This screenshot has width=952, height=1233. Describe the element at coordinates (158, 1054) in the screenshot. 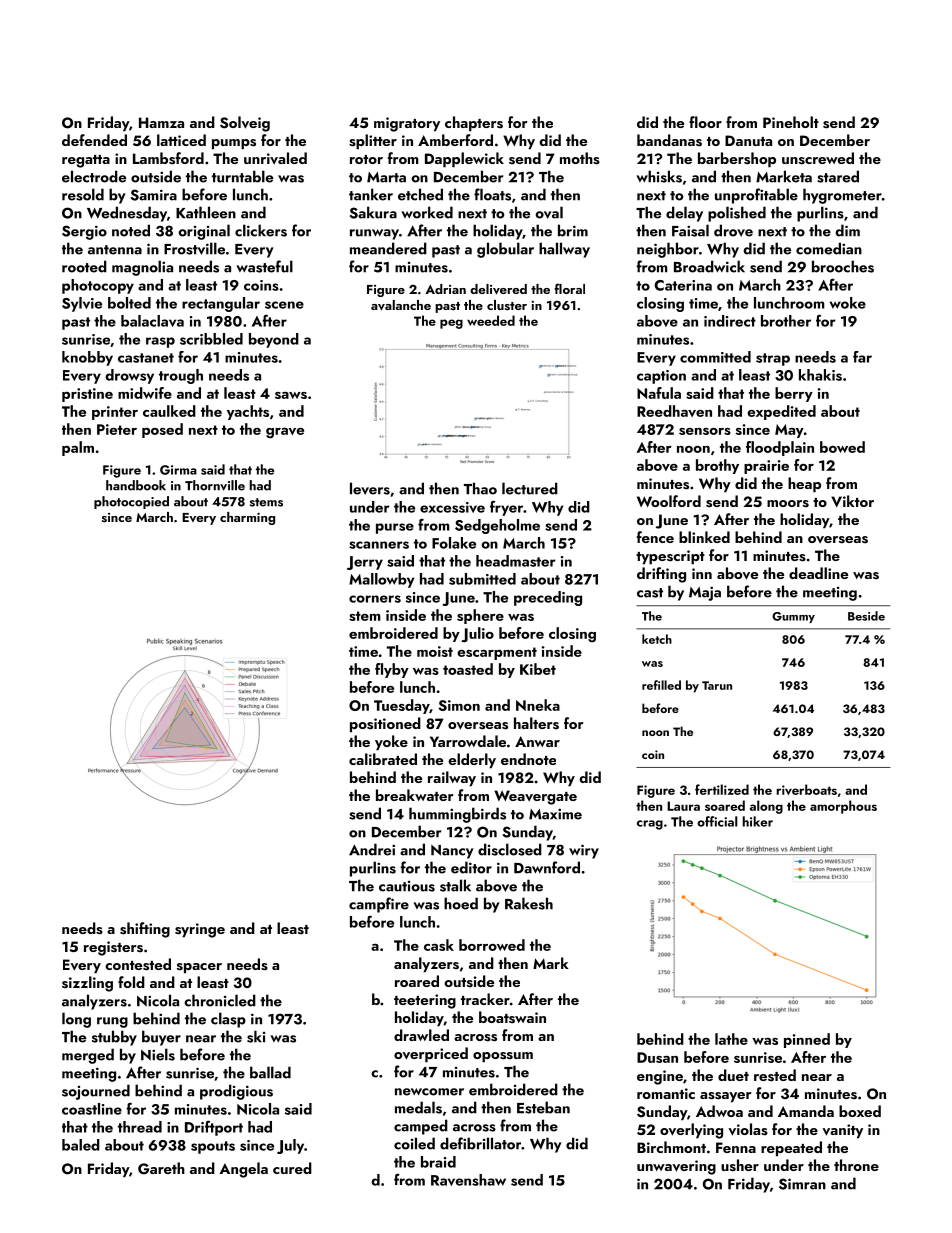

I see `Niels` at that location.
